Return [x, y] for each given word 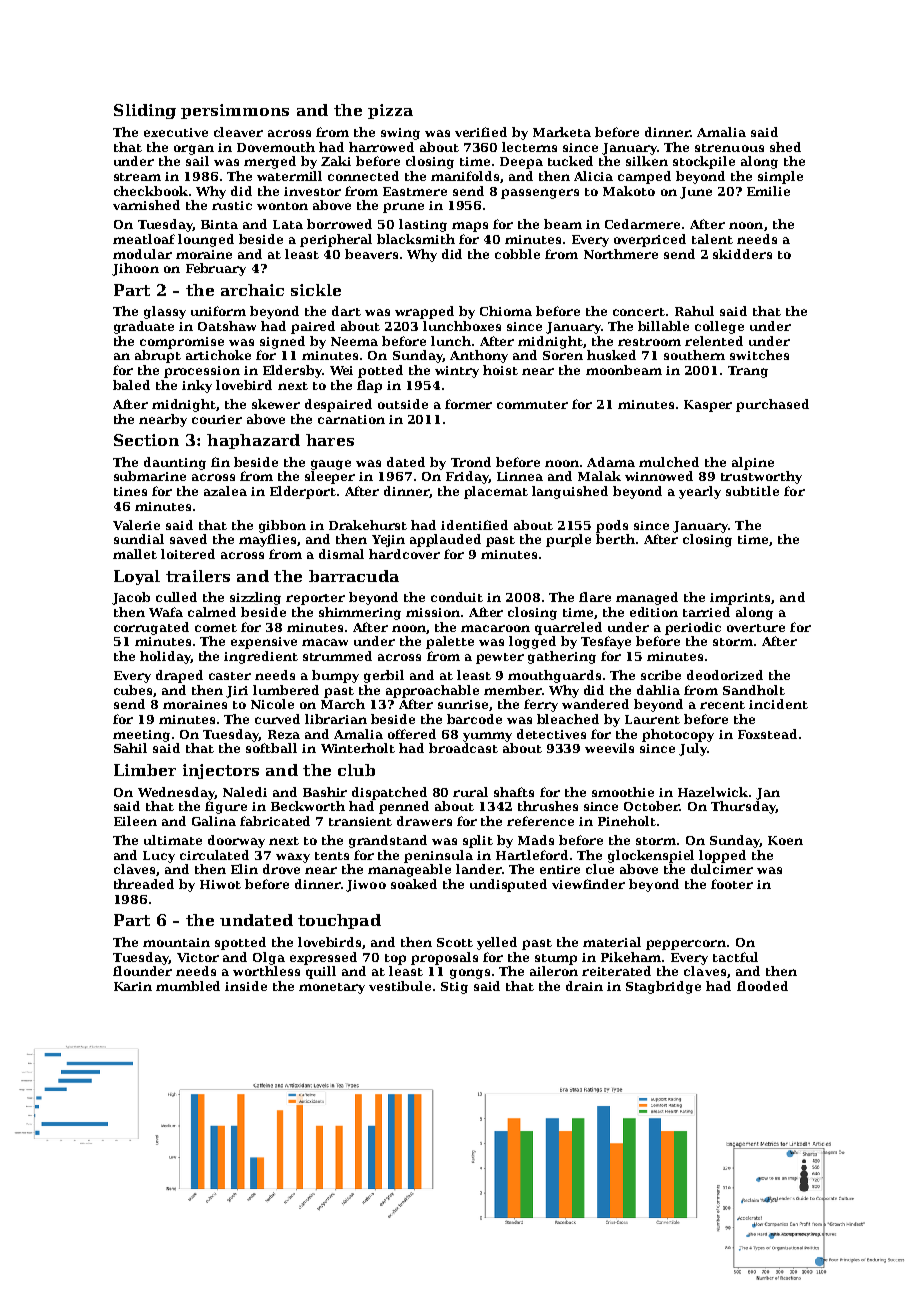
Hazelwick [713, 792]
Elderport [303, 492]
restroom [649, 342]
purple [568, 540]
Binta [219, 224]
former [468, 404]
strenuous [729, 148]
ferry [541, 705]
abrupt [158, 356]
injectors [221, 771]
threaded [144, 884]
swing [400, 134]
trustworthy [761, 477]
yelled [497, 943]
